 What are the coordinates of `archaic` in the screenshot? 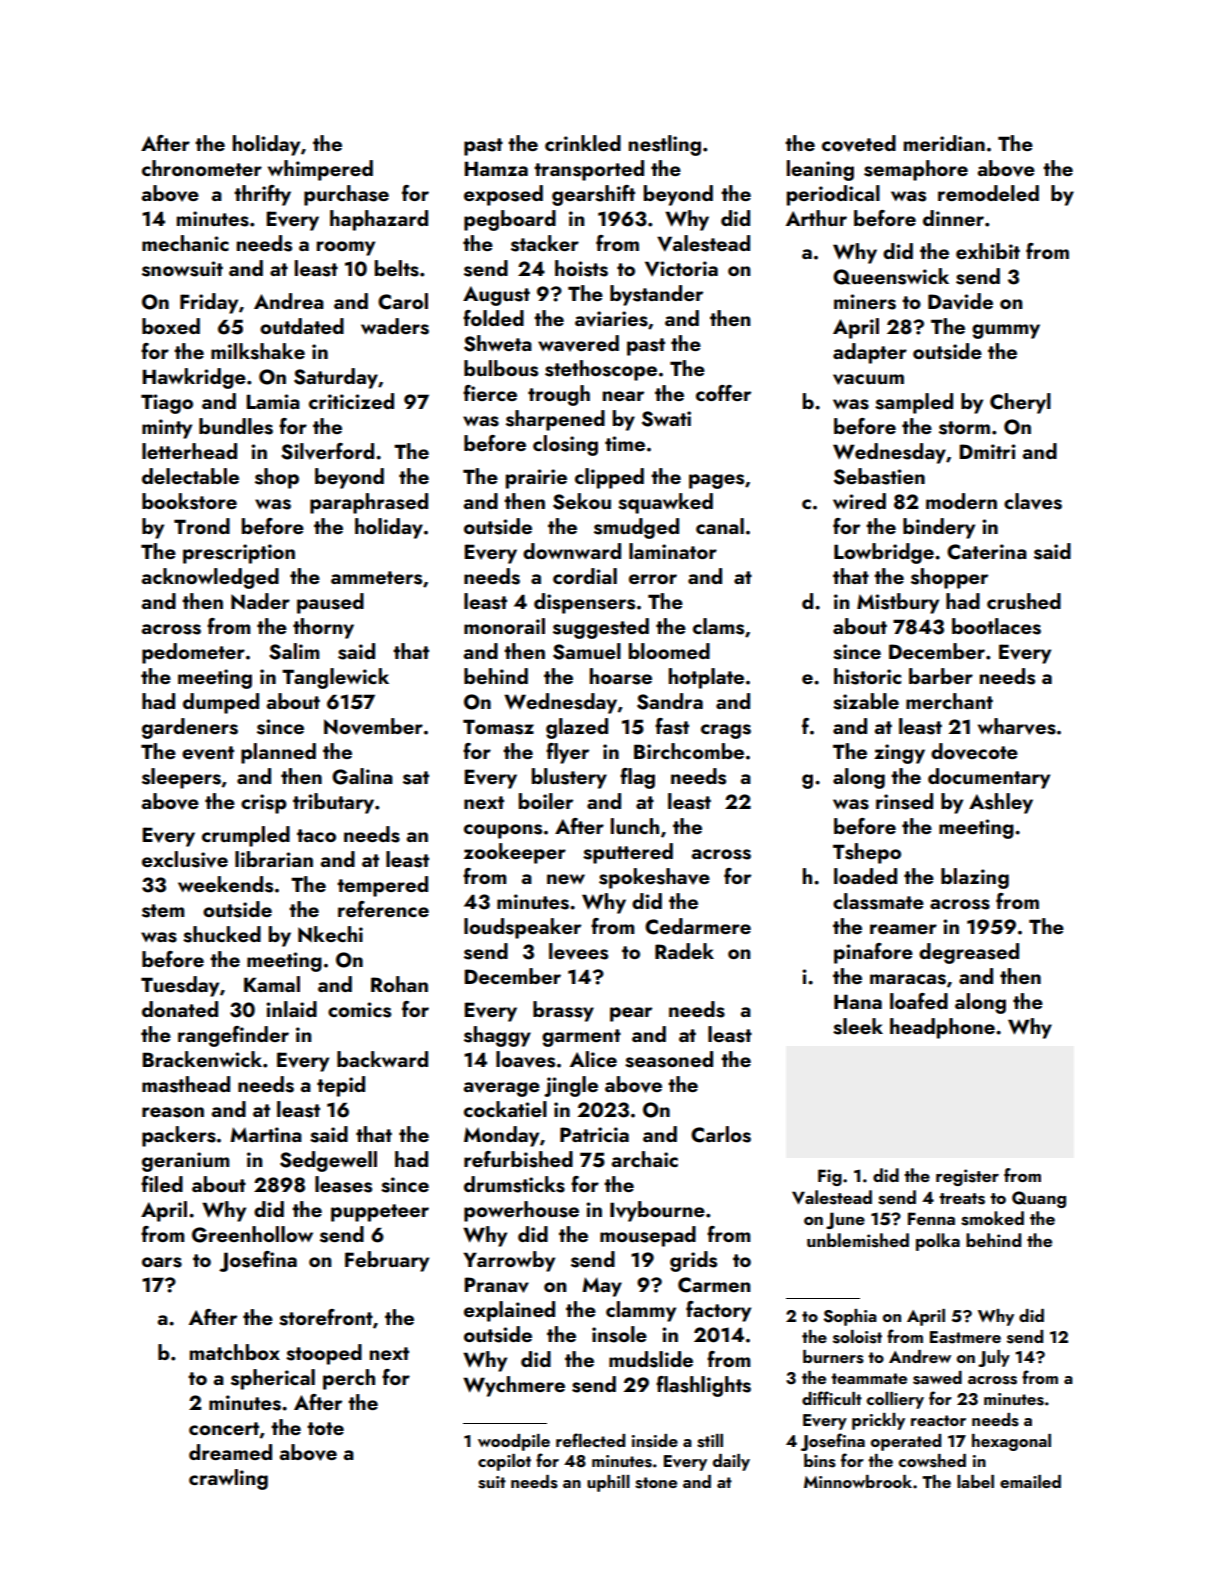 It's located at (645, 1159).
